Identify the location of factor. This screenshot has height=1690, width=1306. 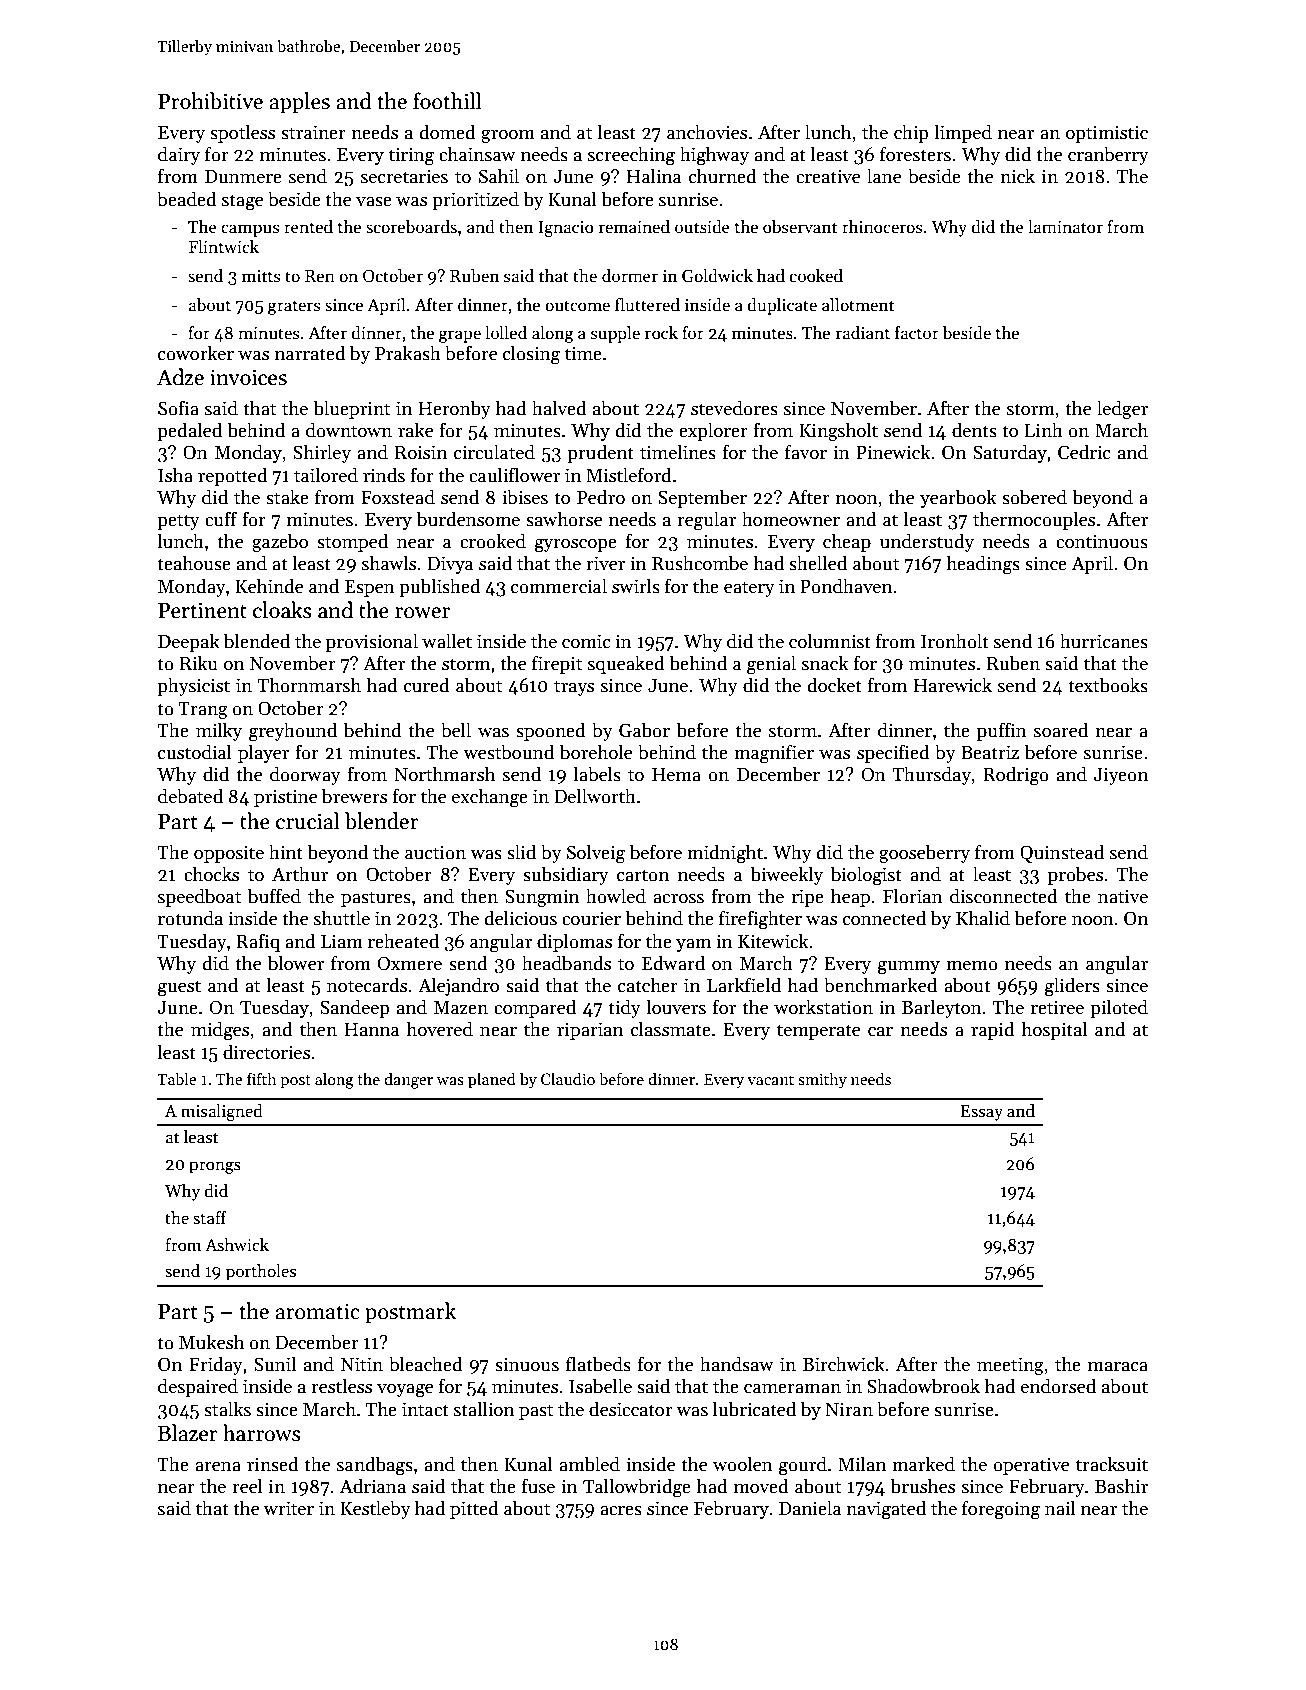
(917, 333).
